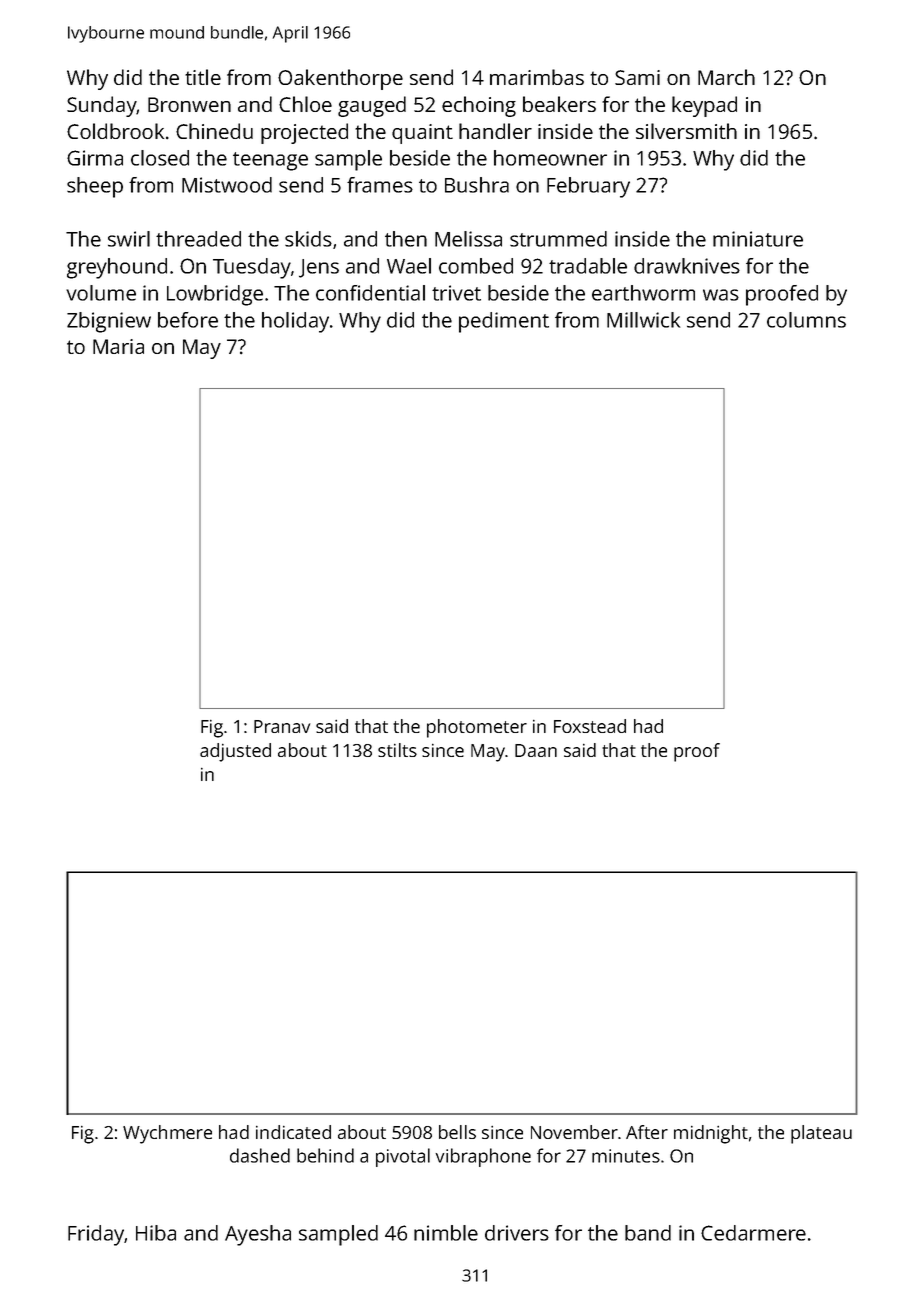  Describe the element at coordinates (118, 346) in the screenshot. I see `Maria` at that location.
